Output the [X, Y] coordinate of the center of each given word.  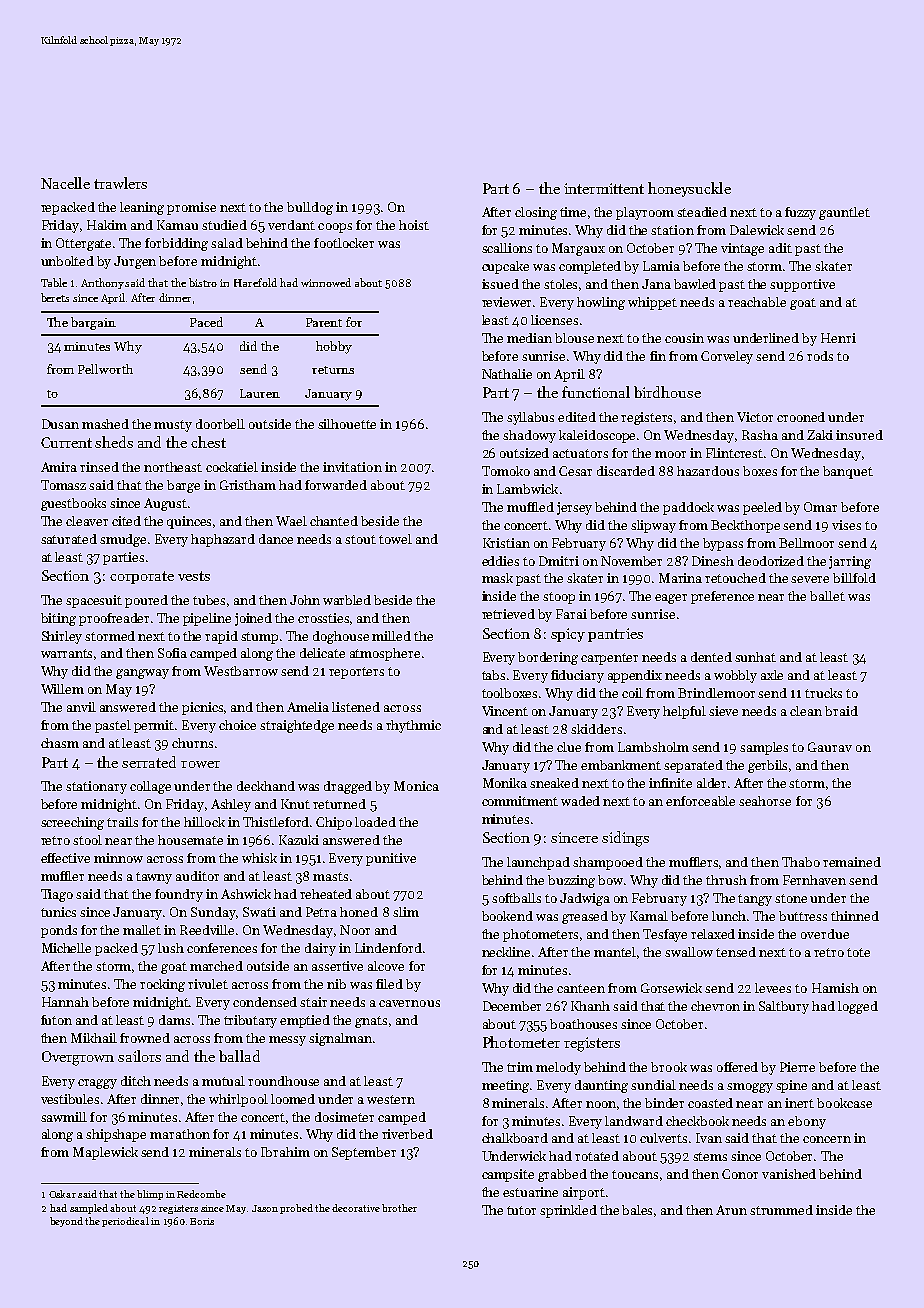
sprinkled [568, 1211]
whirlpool [238, 1100]
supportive [802, 285]
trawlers [120, 183]
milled [391, 636]
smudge [123, 540]
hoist [414, 225]
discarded [626, 471]
